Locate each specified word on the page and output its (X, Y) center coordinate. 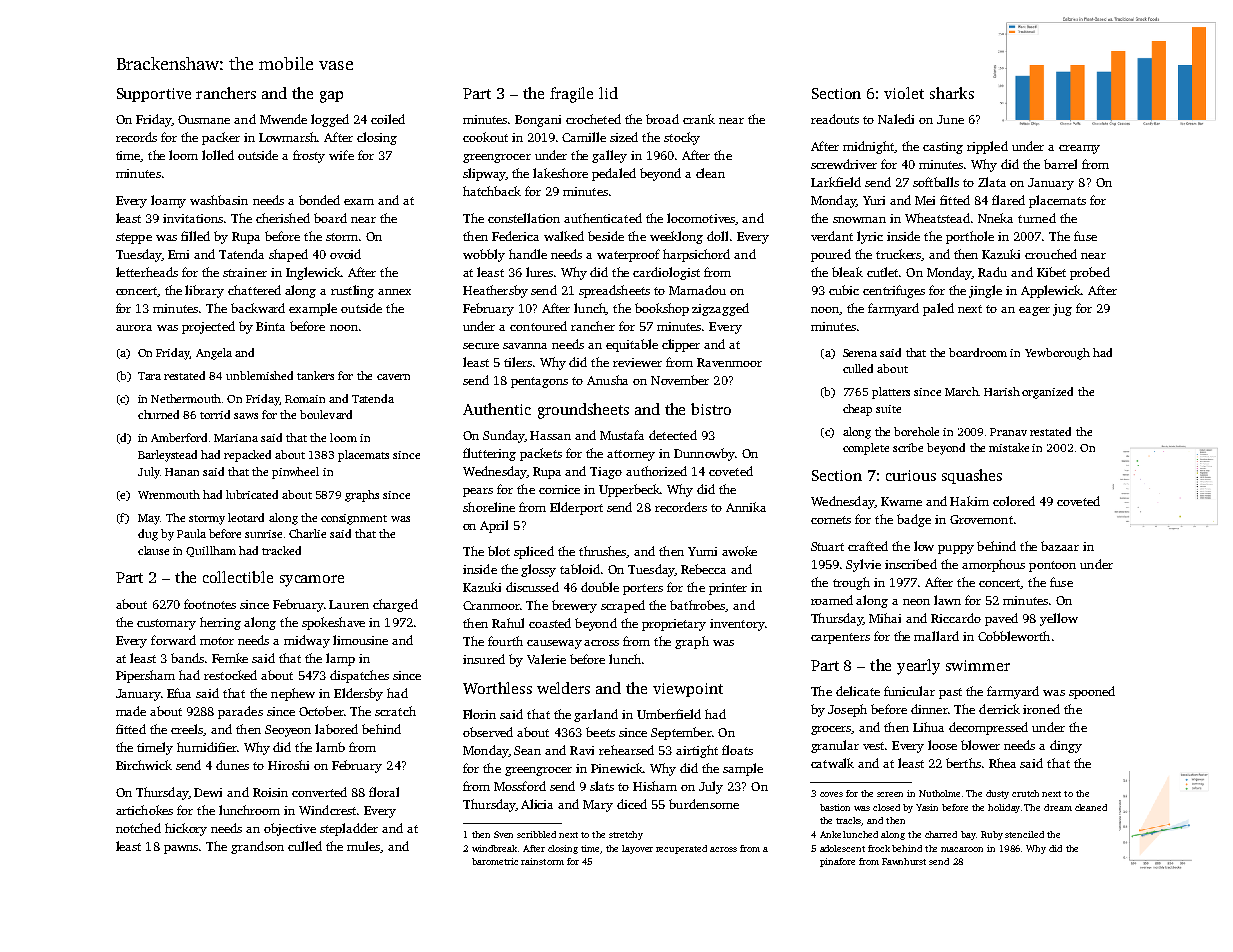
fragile (571, 95)
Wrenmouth (169, 494)
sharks (952, 93)
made (131, 711)
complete (866, 449)
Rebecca (703, 569)
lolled (218, 155)
